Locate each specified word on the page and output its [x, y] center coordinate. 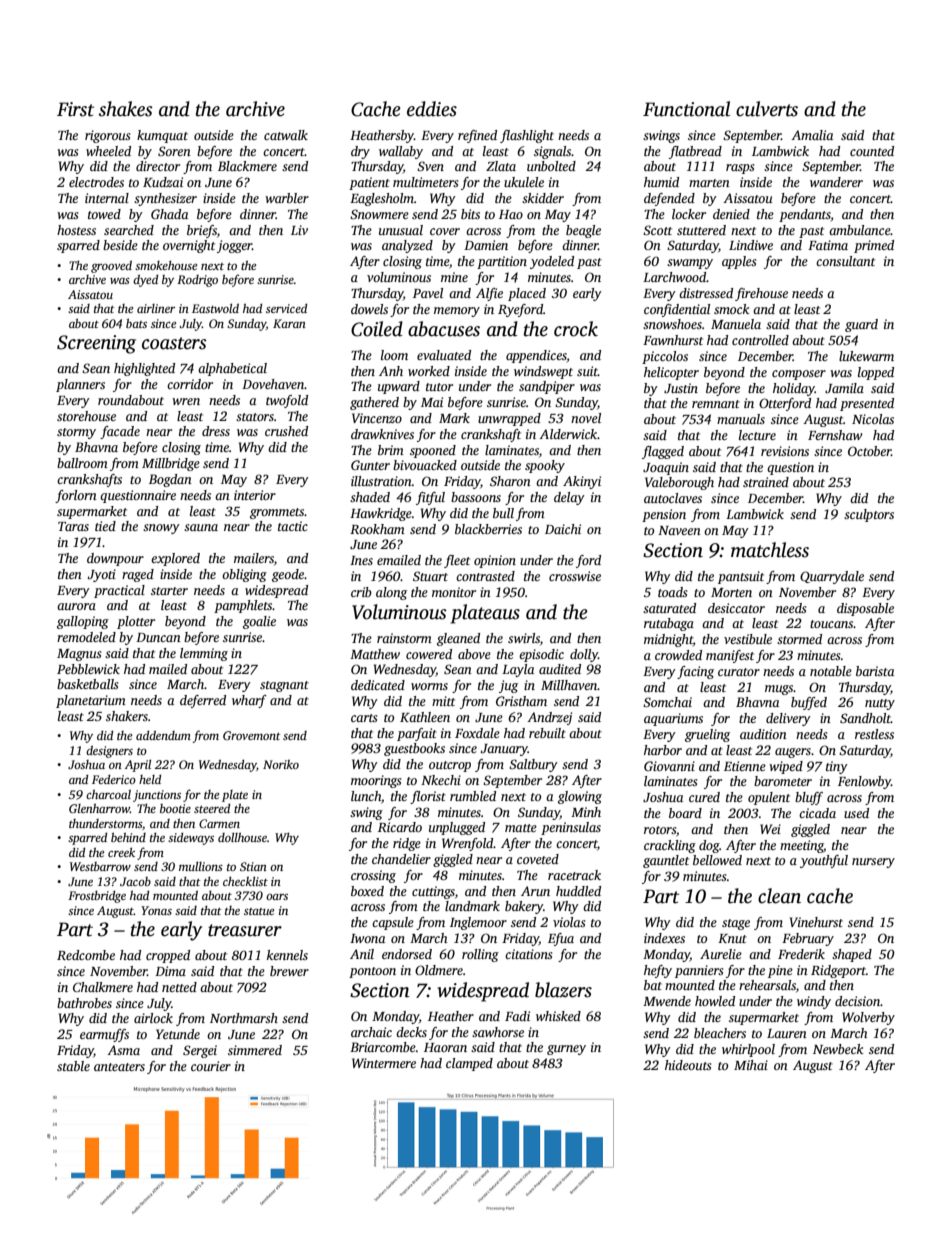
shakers [127, 716]
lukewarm [866, 356]
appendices [536, 356]
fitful [430, 498]
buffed [809, 703]
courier [211, 1066]
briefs [202, 231]
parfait [417, 734]
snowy [161, 529]
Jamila [844, 388]
